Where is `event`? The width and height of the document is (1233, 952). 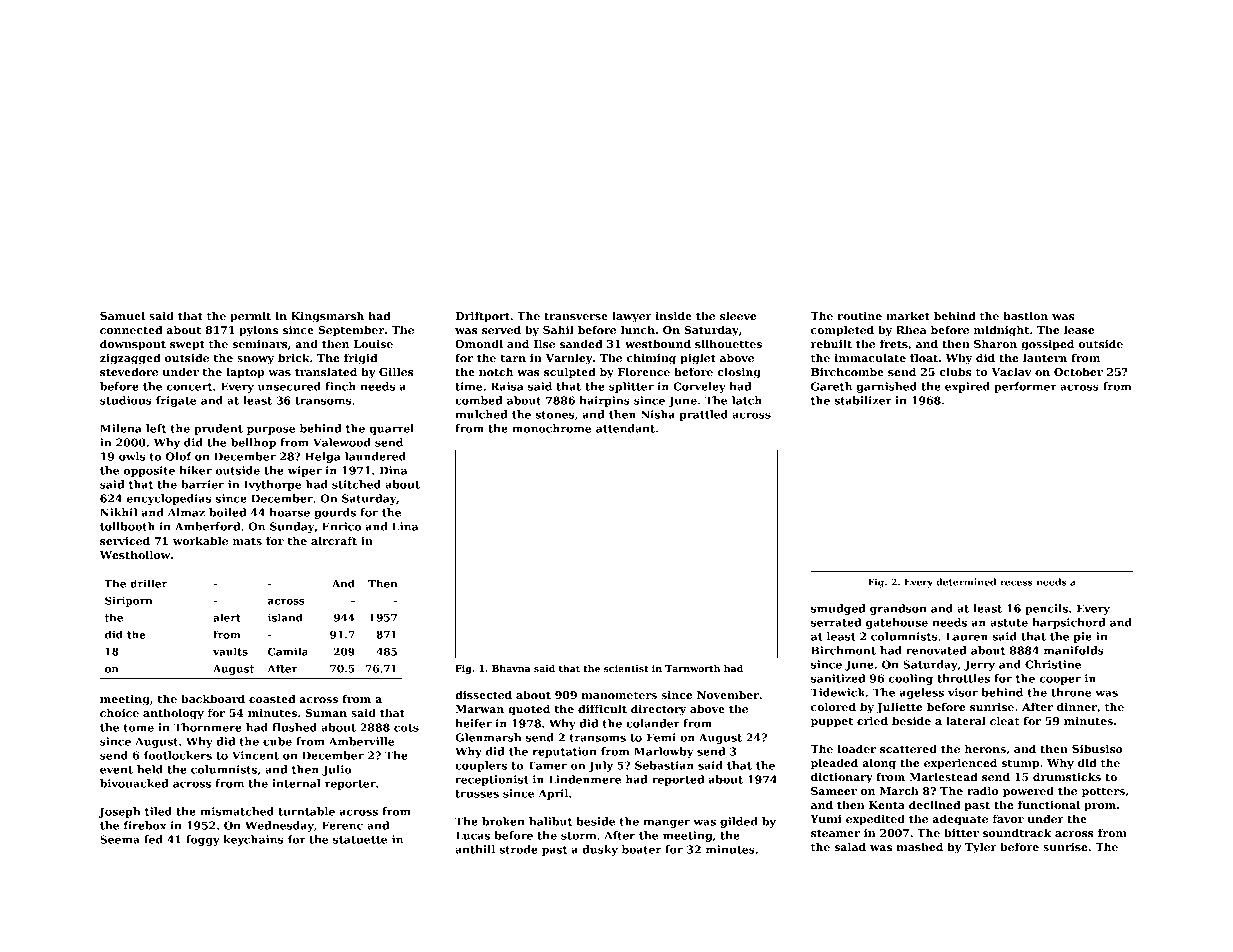 event is located at coordinates (116, 770).
